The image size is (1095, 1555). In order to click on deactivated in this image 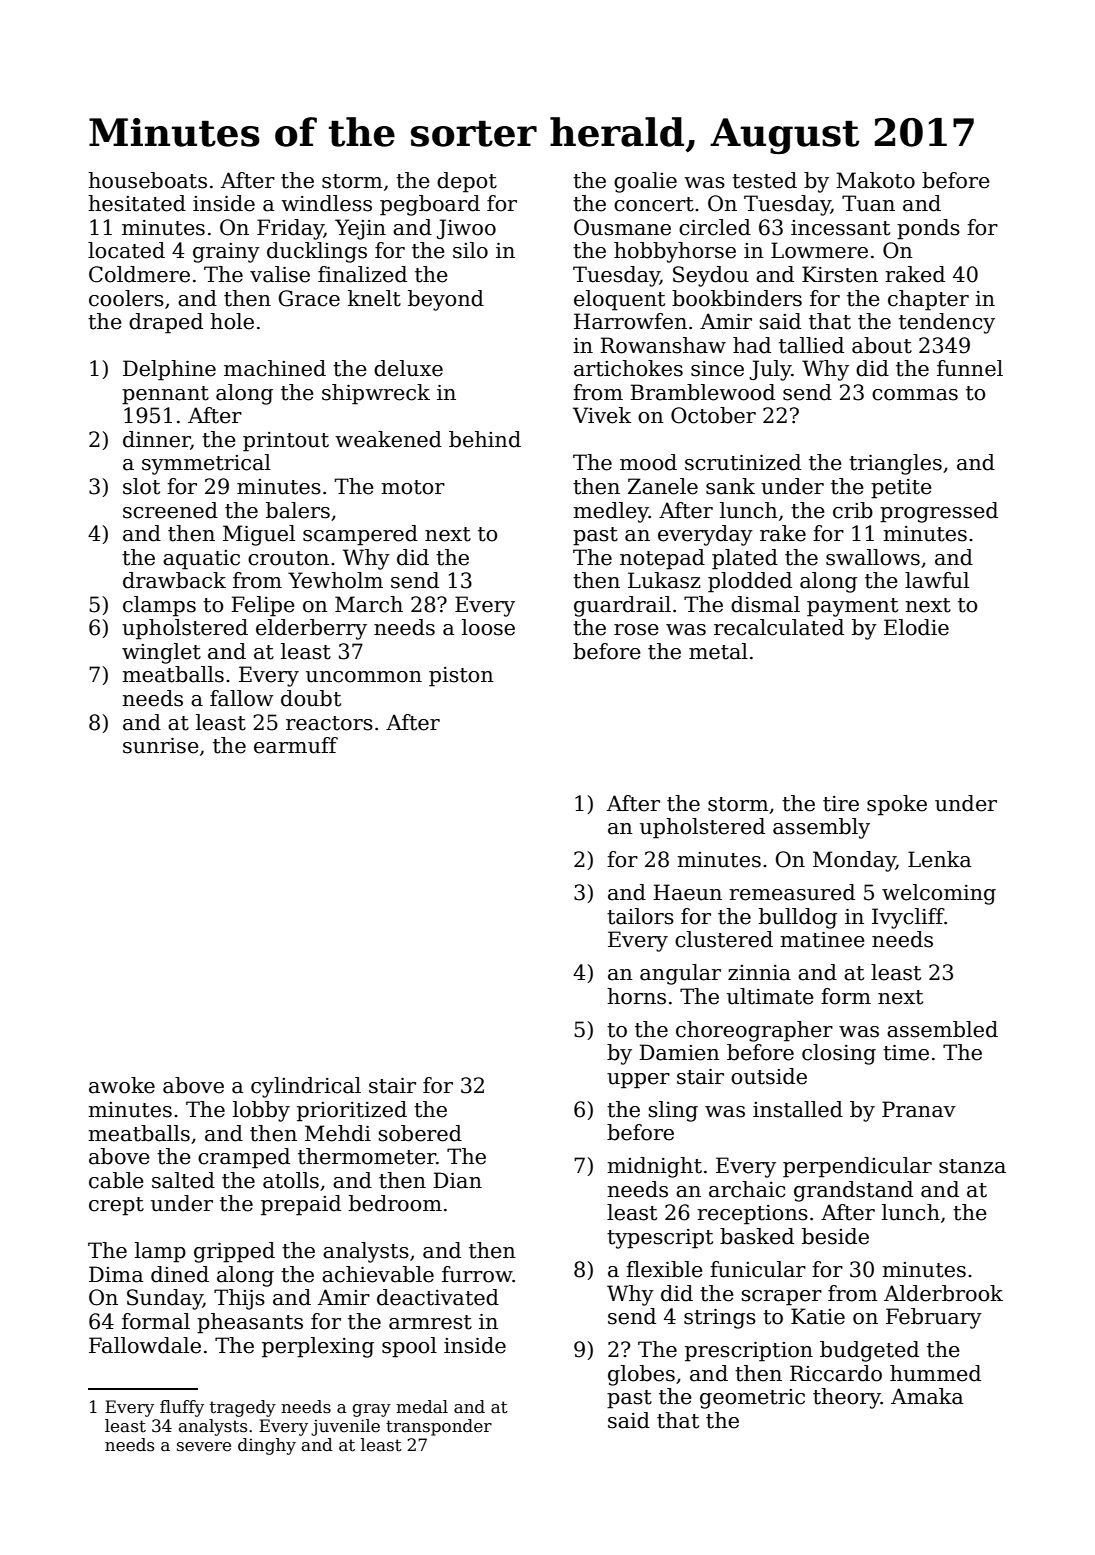, I will do `click(438, 1297)`.
